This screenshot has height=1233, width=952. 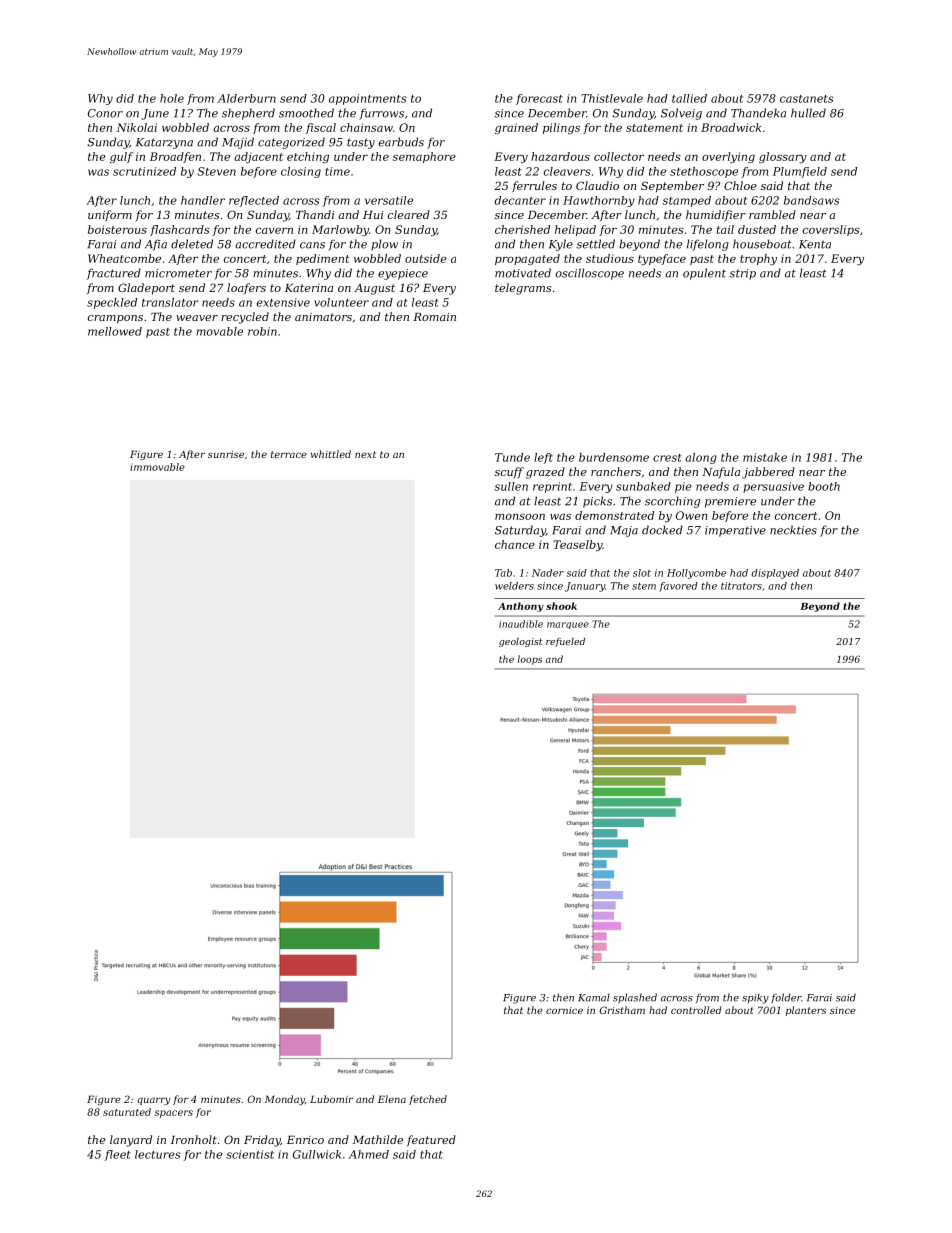 What do you see at coordinates (118, 1155) in the screenshot?
I see `fleet` at bounding box center [118, 1155].
